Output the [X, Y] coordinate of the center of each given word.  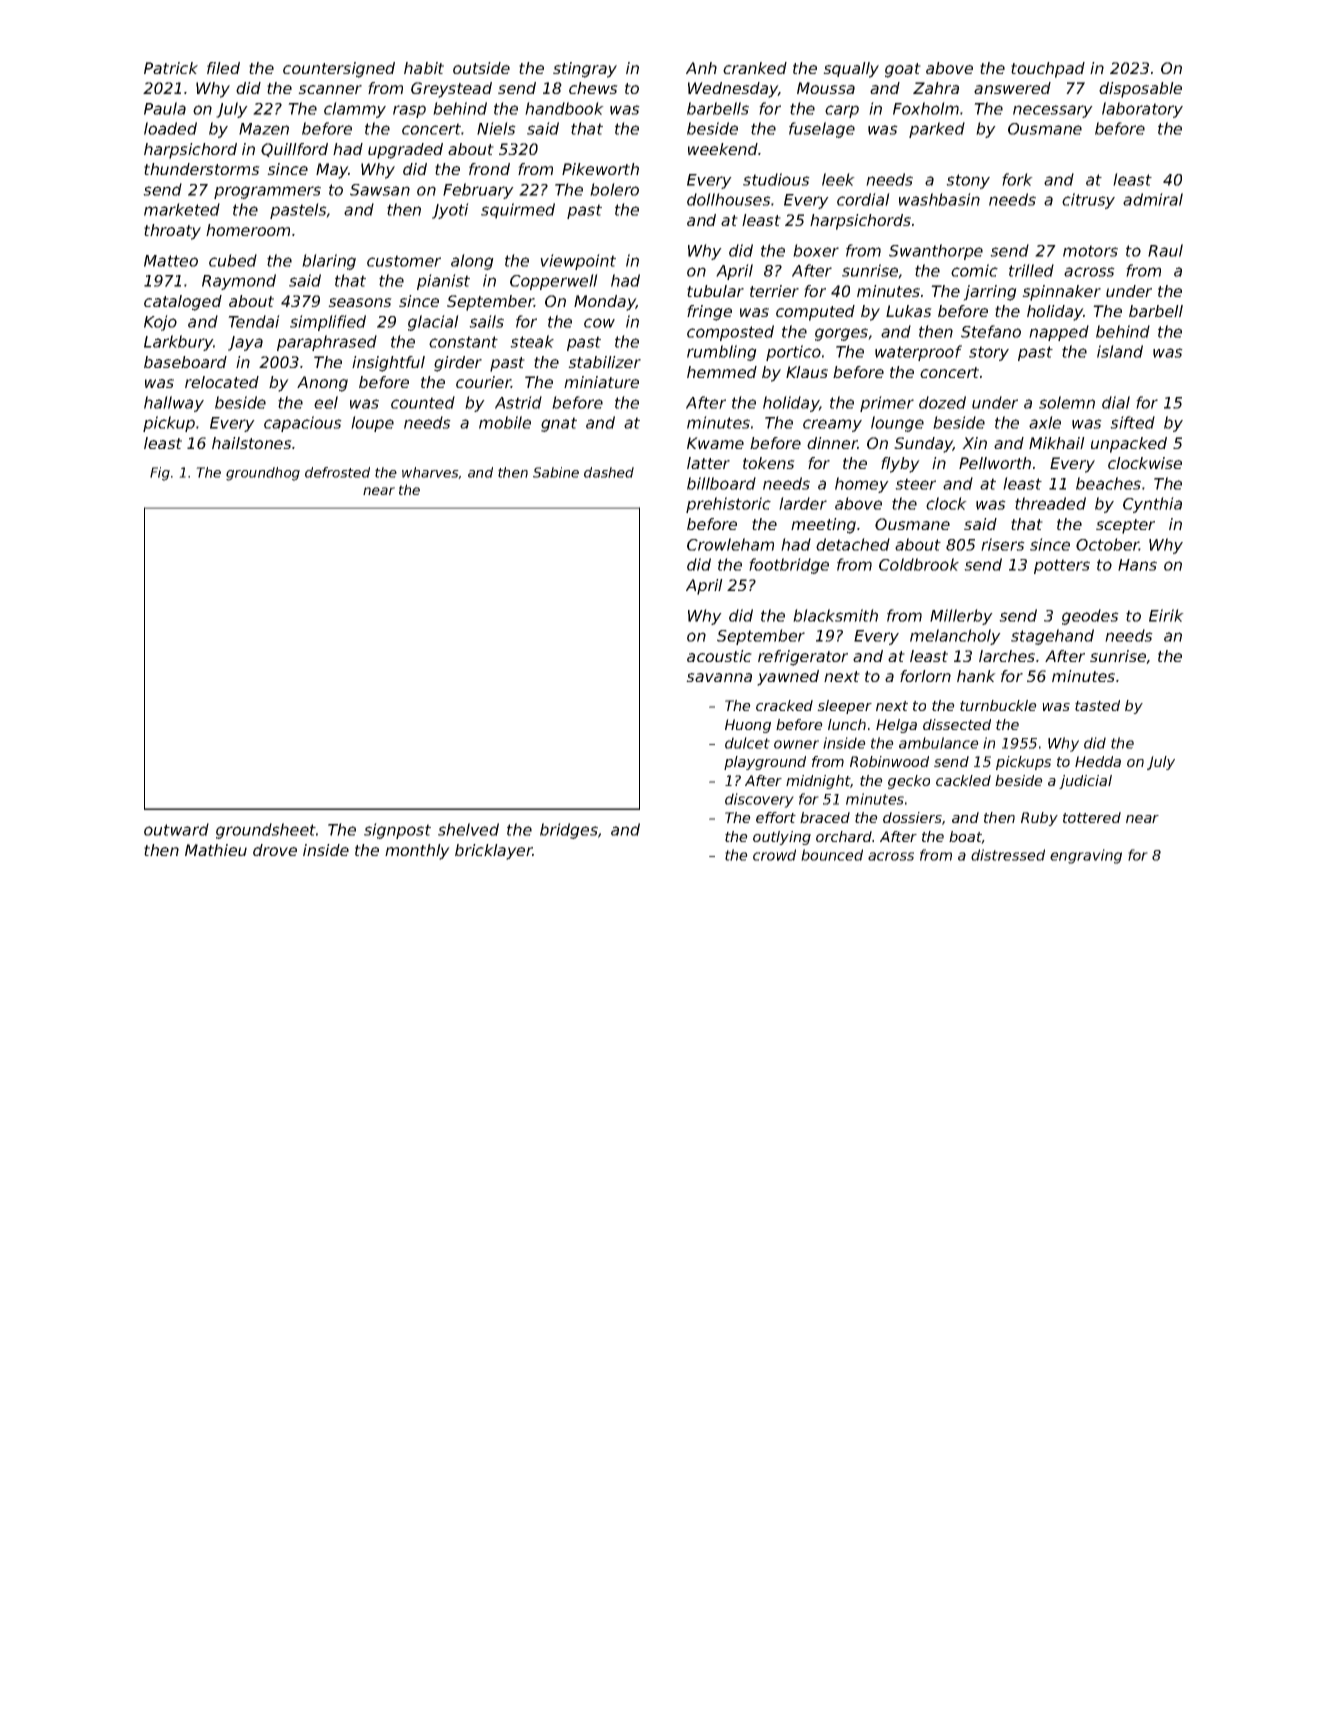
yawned [788, 678]
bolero [614, 189]
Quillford [294, 150]
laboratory [1142, 110]
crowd [774, 855]
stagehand [1052, 637]
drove [275, 850]
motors [1090, 251]
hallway [174, 404]
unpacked [1129, 445]
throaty [172, 232]
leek [838, 179]
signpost [397, 831]
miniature [601, 382]
